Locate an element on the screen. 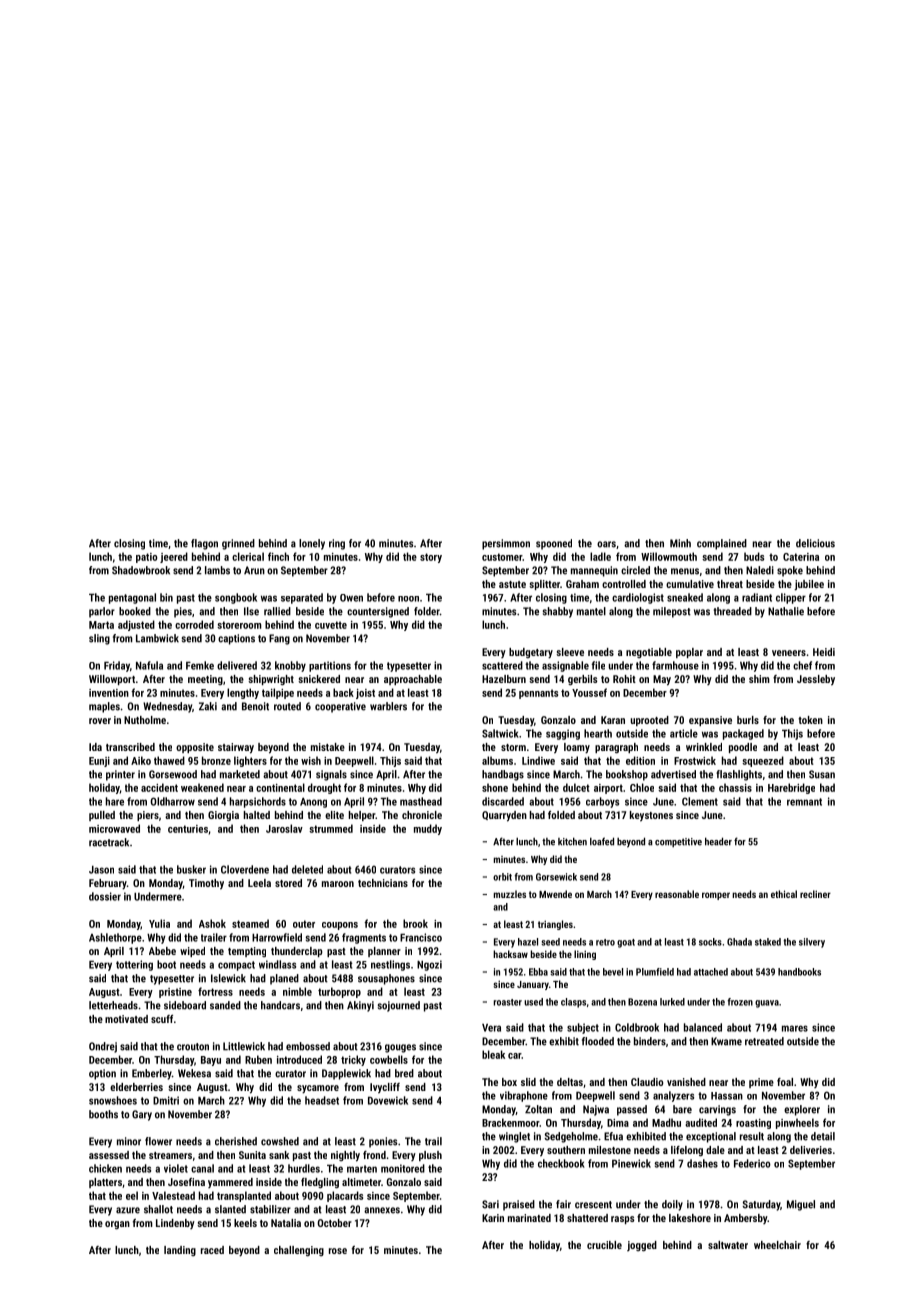 The height and width of the screenshot is (1308, 924). balanced is located at coordinates (703, 1027).
